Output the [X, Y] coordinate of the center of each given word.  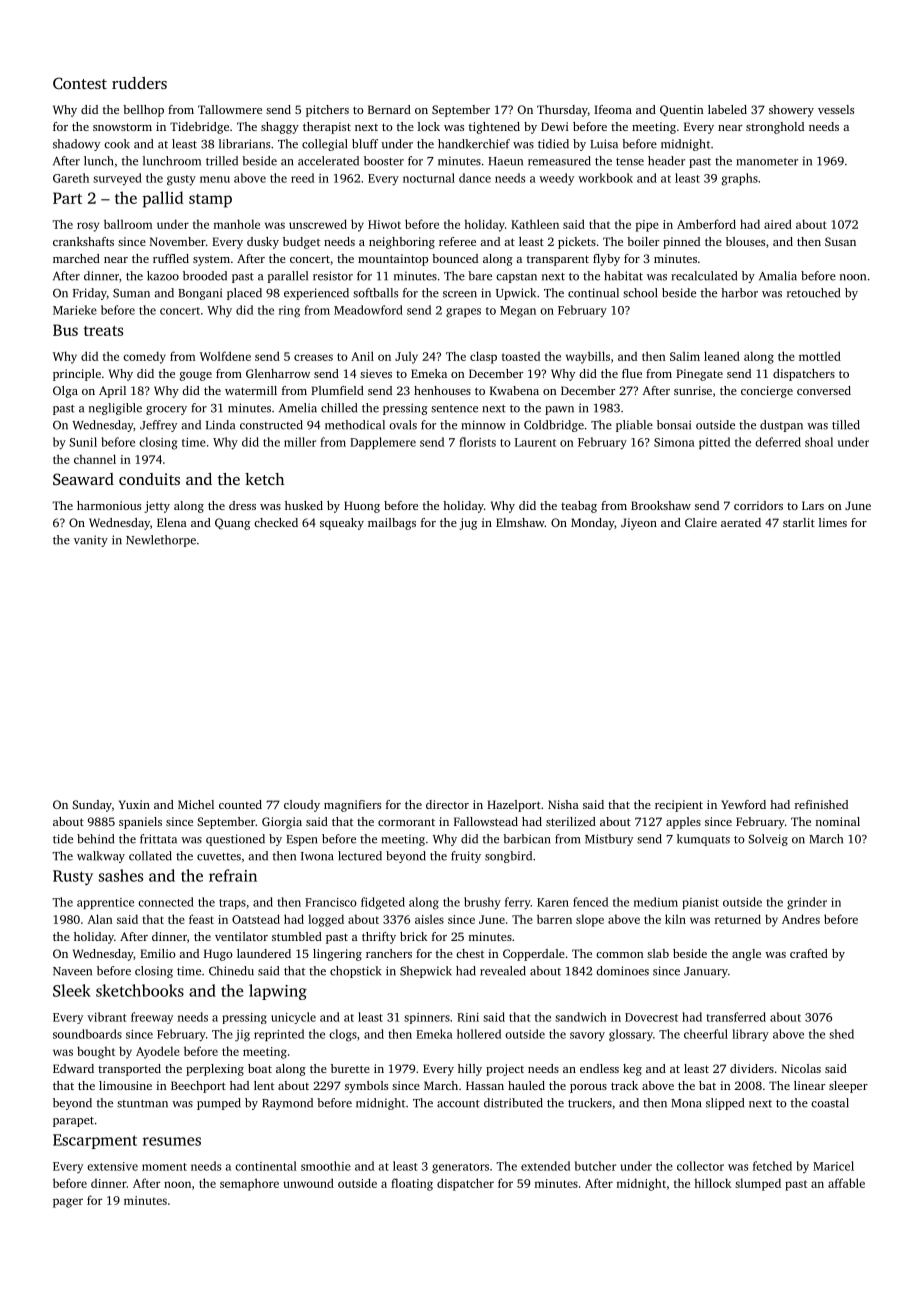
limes [833, 522]
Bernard [389, 109]
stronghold [775, 128]
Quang [232, 524]
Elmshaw [520, 522]
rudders [139, 83]
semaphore [249, 1184]
